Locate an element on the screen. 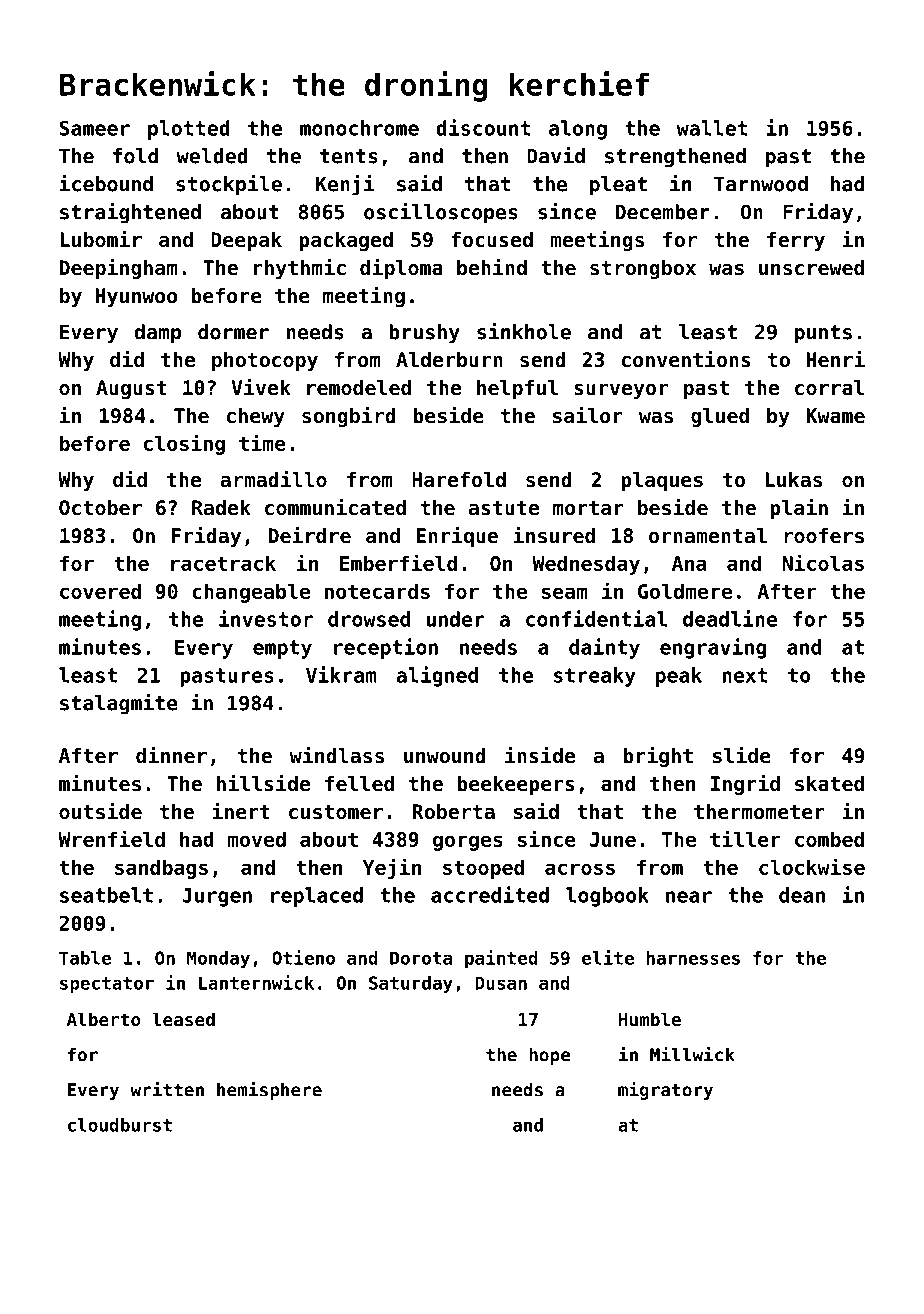 This screenshot has height=1314, width=924. ferry is located at coordinates (796, 241).
